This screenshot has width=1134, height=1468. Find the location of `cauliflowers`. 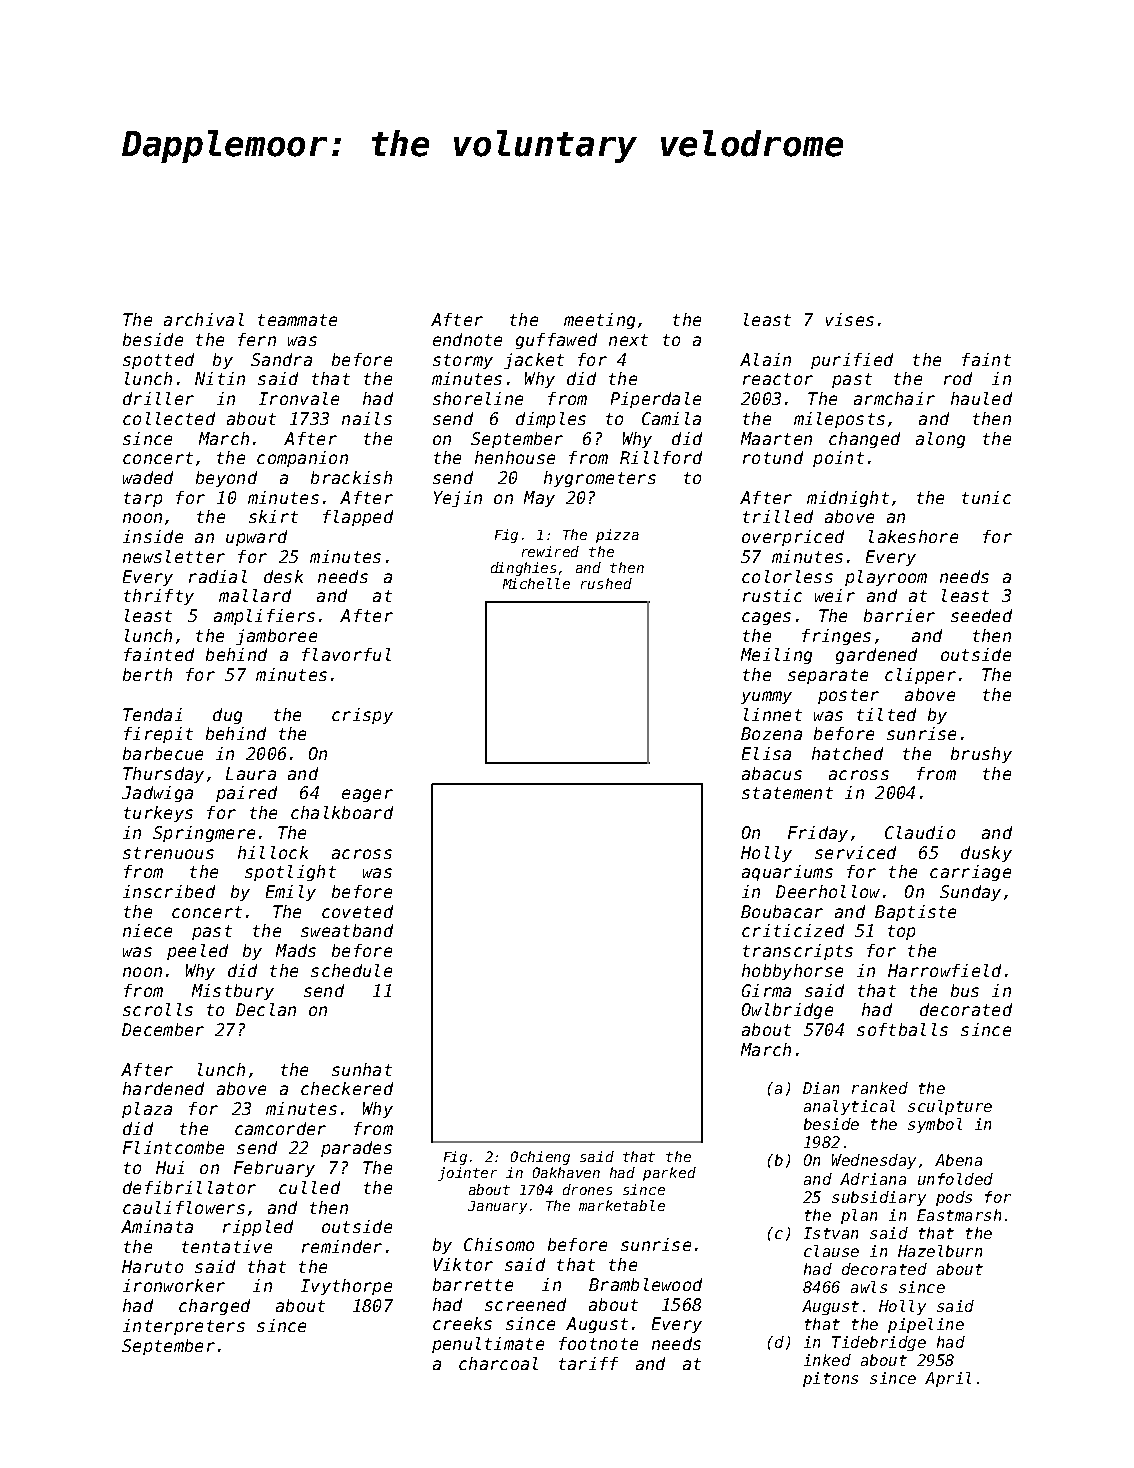

cauliflowers is located at coordinates (184, 1207).
